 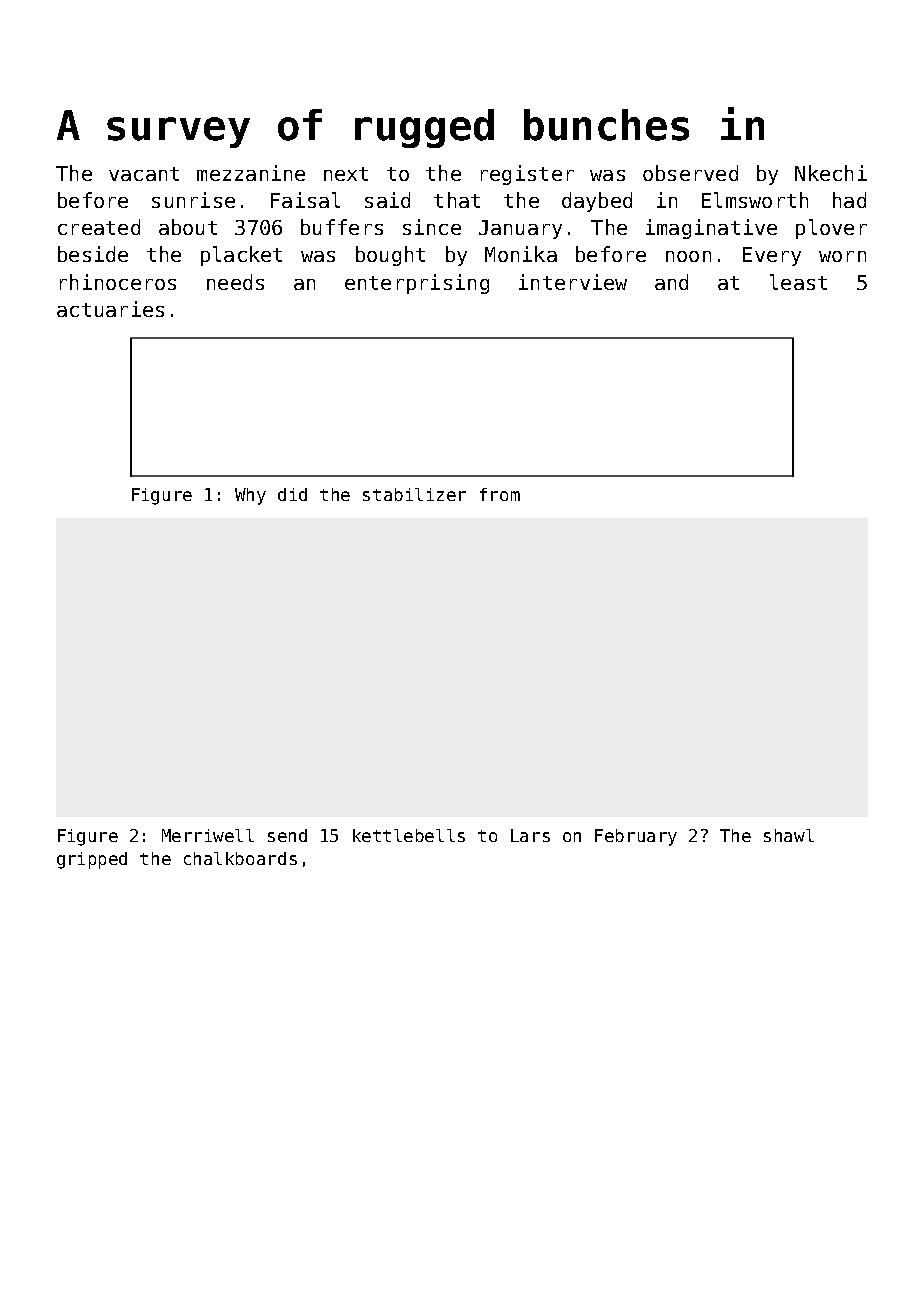 I want to click on Every, so click(x=772, y=256).
